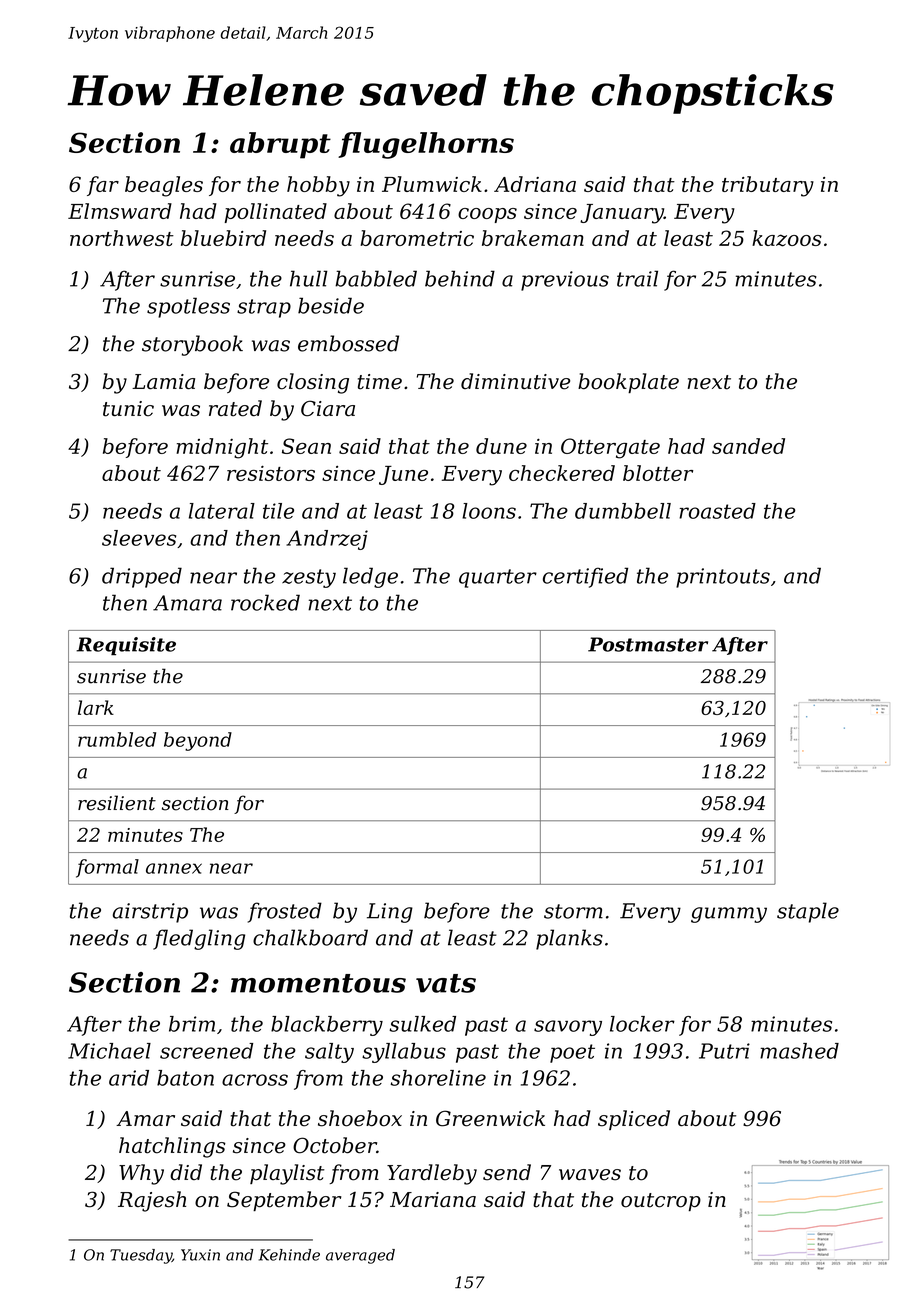  What do you see at coordinates (460, 278) in the document?
I see `behind` at bounding box center [460, 278].
